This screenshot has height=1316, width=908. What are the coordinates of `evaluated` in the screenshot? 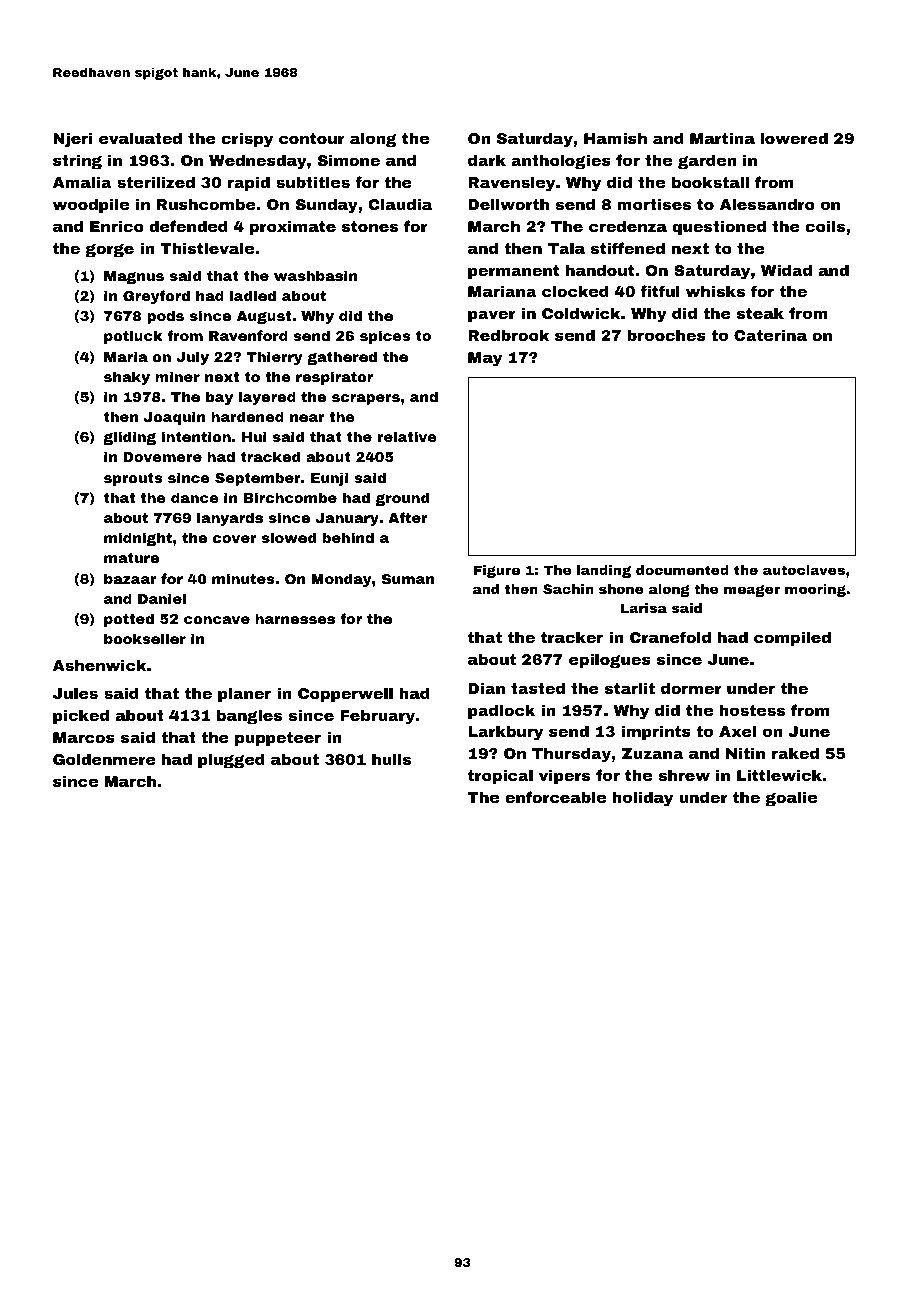 It's located at (140, 138).
